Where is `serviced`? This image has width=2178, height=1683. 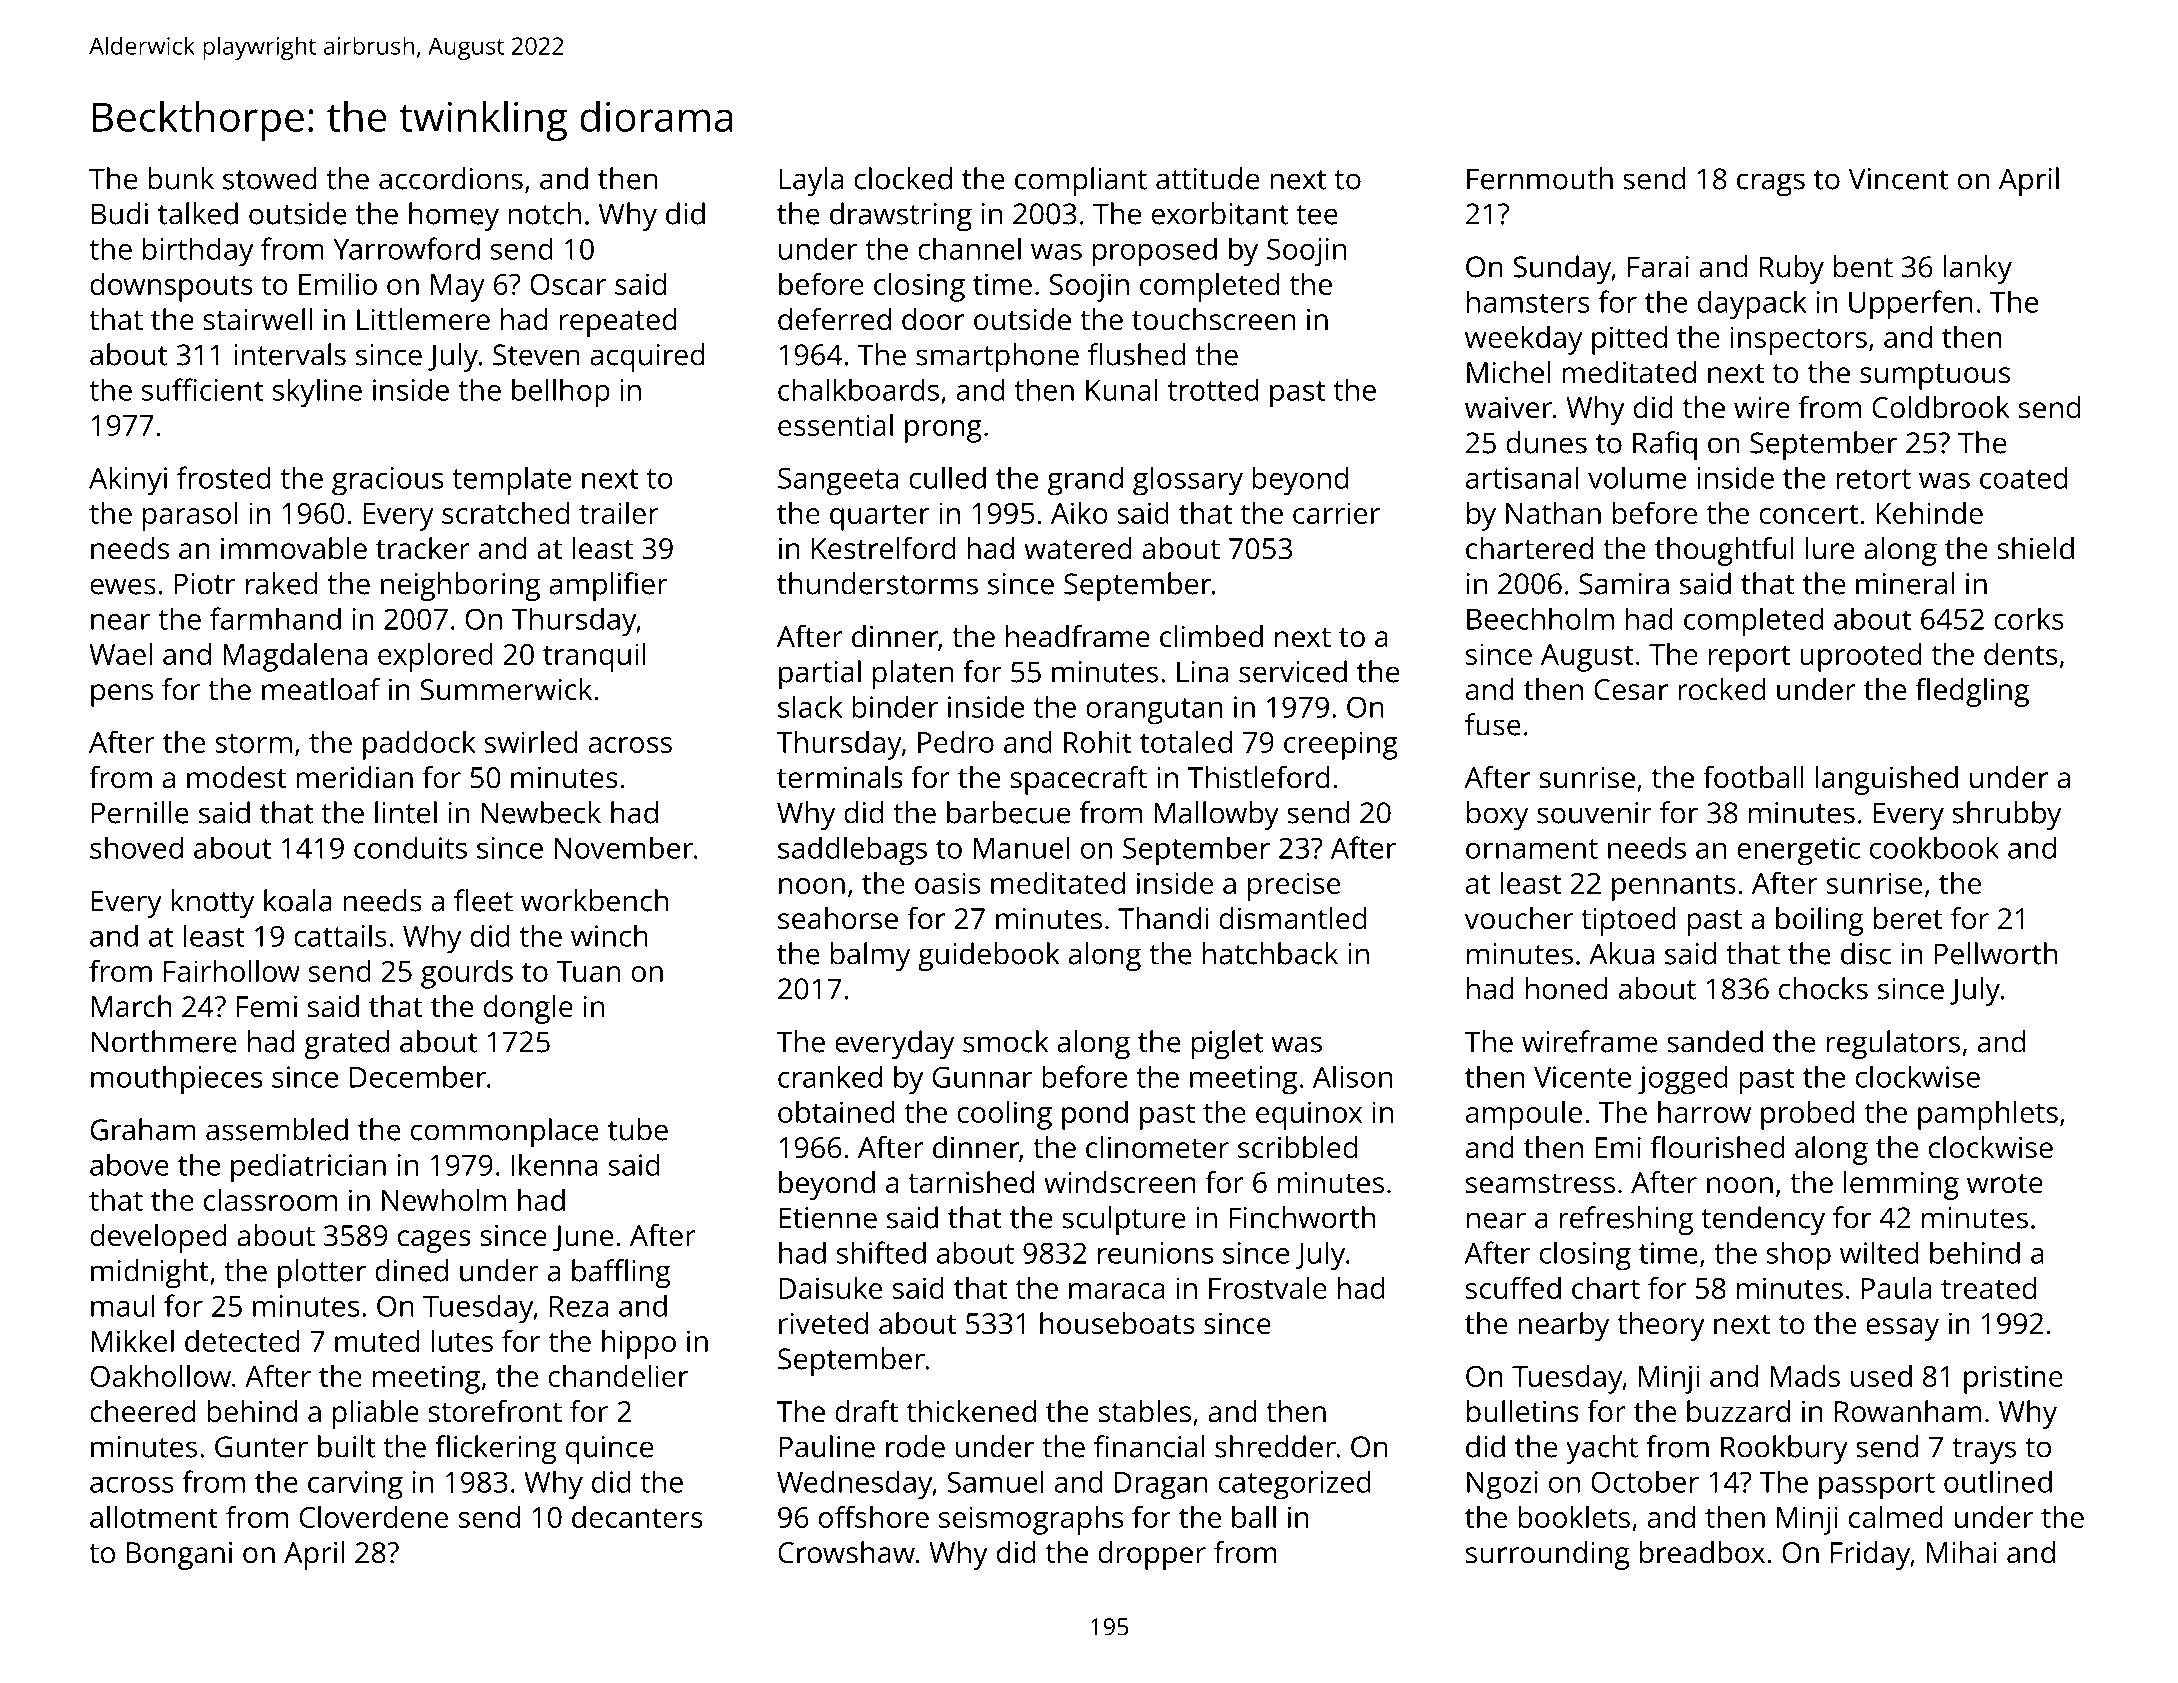 serviced is located at coordinates (1293, 671).
